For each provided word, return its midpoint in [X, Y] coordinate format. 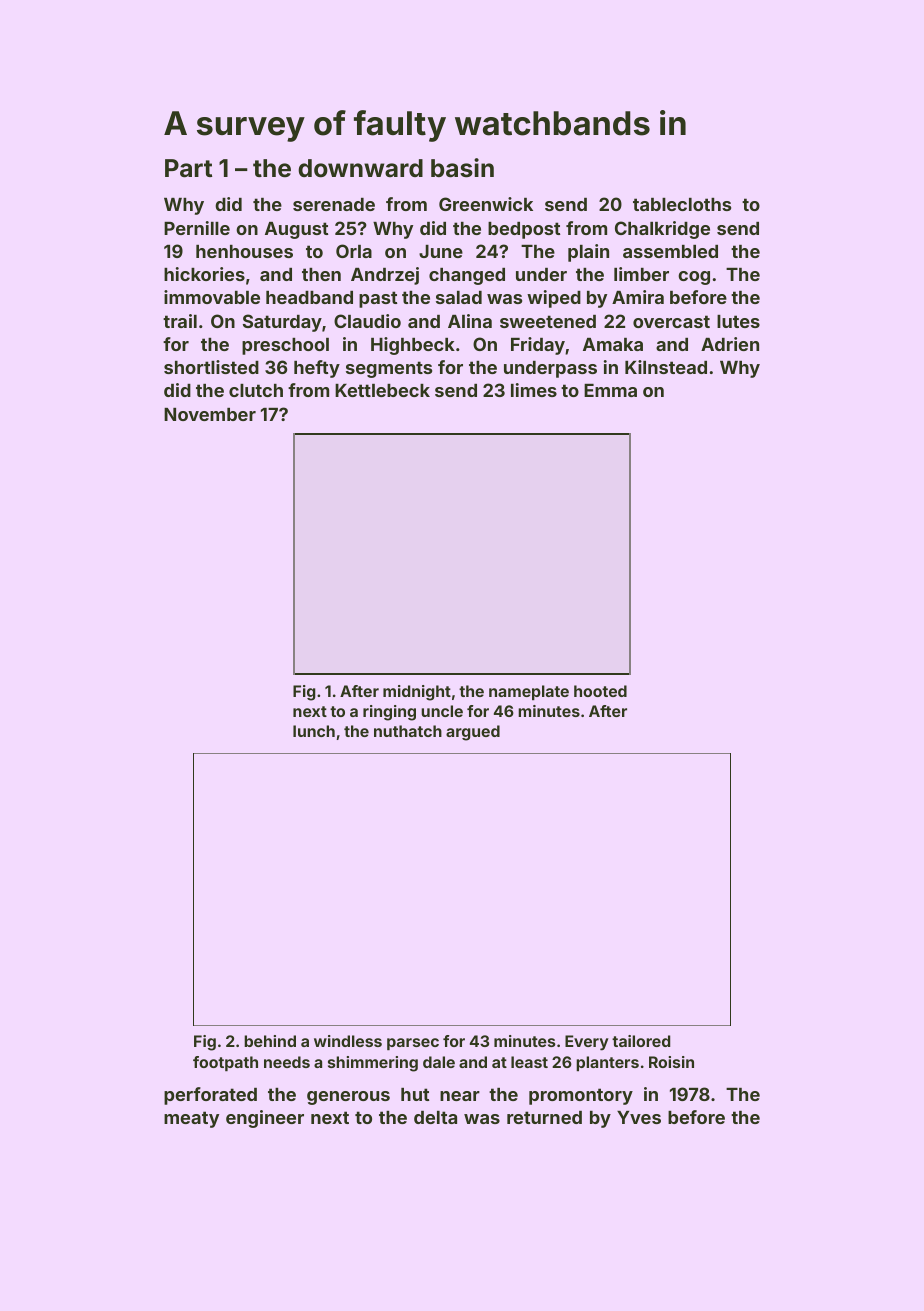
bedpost [524, 230]
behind [270, 1041]
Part [188, 168]
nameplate [529, 692]
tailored [641, 1041]
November [210, 414]
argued [473, 733]
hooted [600, 691]
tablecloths [682, 204]
